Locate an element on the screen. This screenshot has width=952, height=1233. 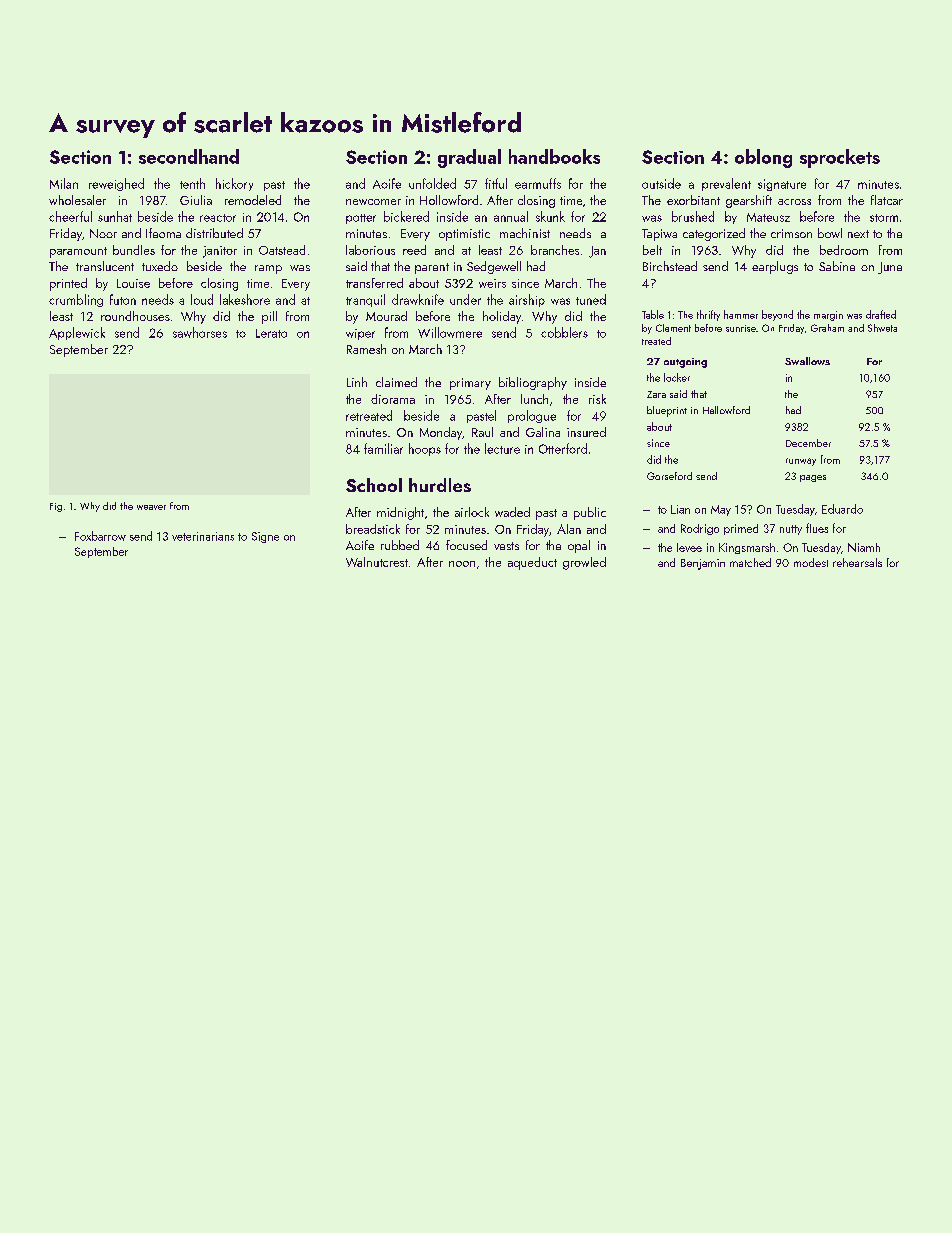
outgoing is located at coordinates (685, 363).
